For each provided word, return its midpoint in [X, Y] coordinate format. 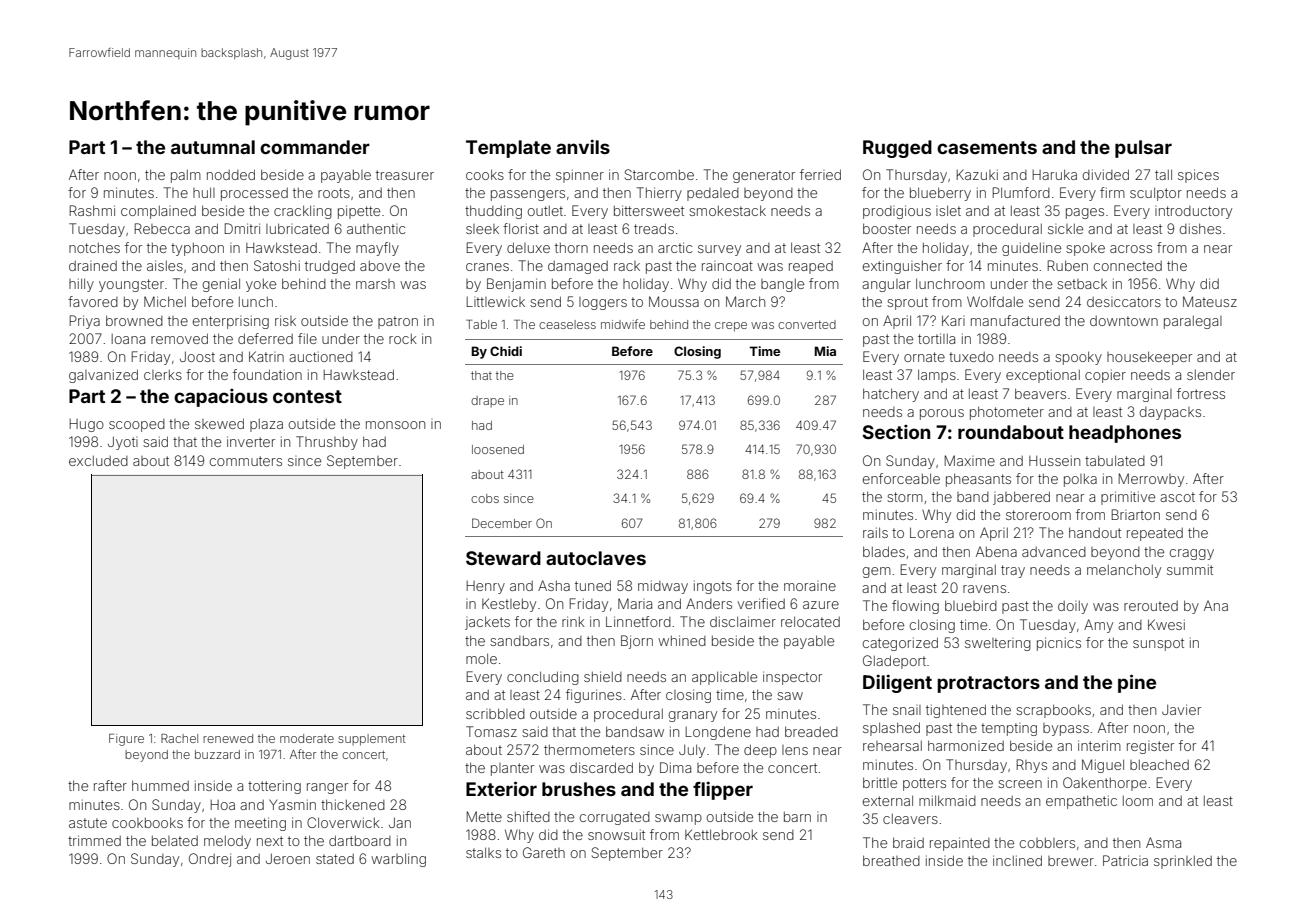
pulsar [1143, 149]
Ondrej [210, 860]
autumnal [213, 147]
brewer [1071, 861]
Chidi [506, 351]
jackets [487, 623]
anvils [583, 146]
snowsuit [616, 834]
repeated [1155, 534]
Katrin [266, 356]
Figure [126, 740]
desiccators [1124, 302]
